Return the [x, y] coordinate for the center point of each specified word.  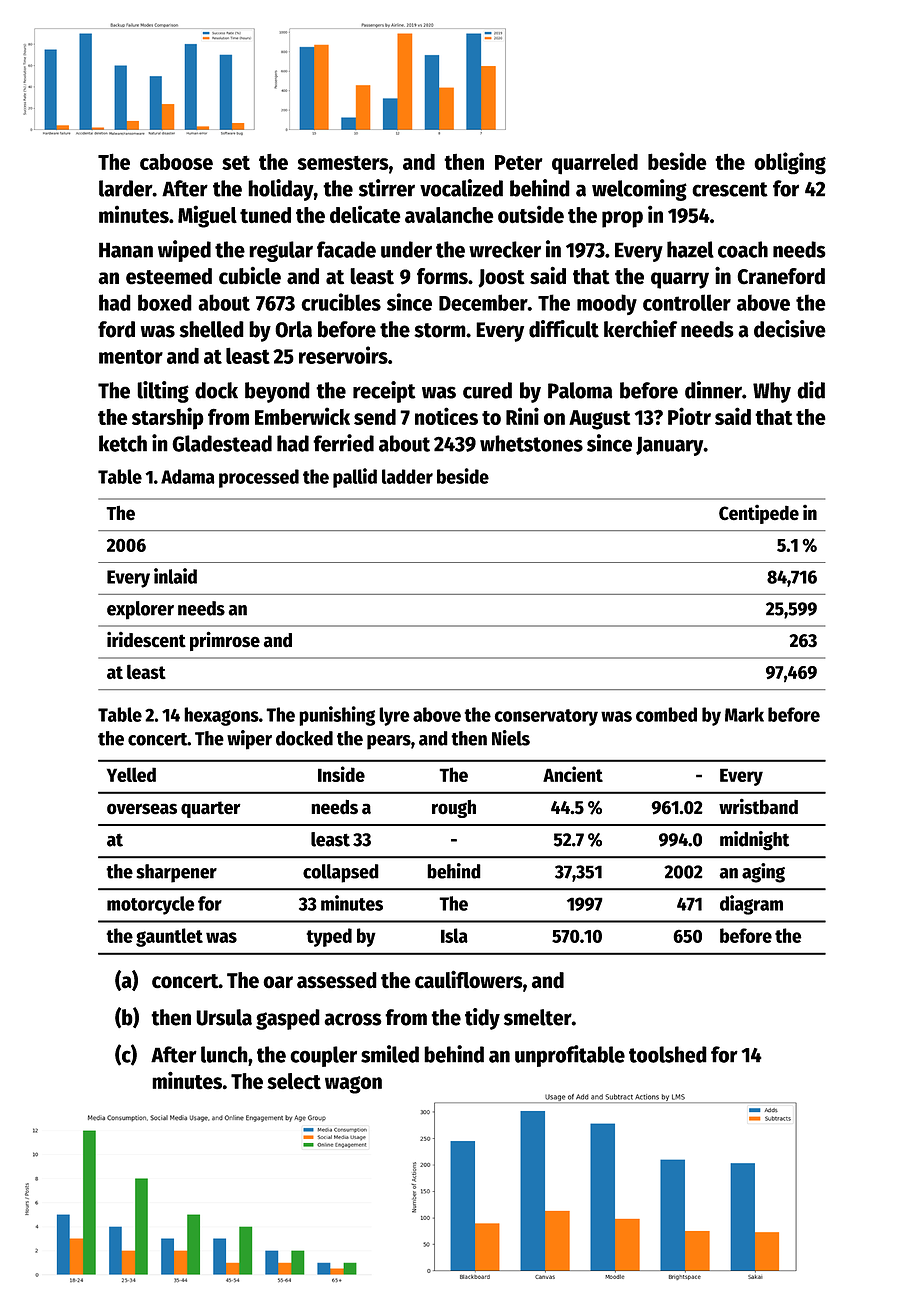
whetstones [531, 443]
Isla [454, 935]
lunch [224, 1054]
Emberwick [302, 416]
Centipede [759, 514]
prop [622, 219]
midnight [754, 840]
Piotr [689, 416]
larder [126, 188]
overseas [142, 809]
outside [531, 214]
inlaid [175, 576]
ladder [407, 476]
